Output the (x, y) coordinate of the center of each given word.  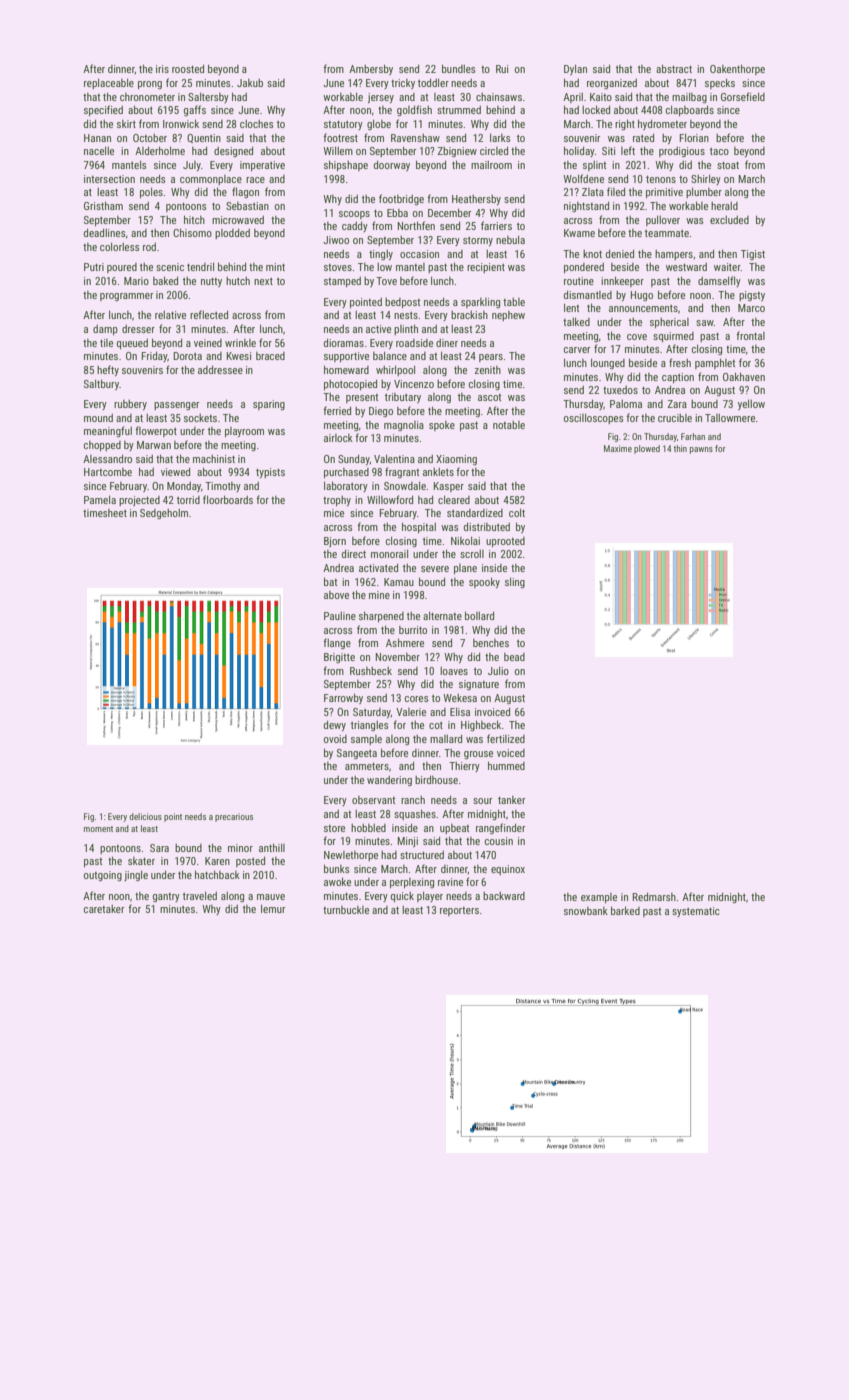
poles (151, 192)
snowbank (586, 911)
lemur (273, 908)
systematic (696, 912)
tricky (403, 84)
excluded (729, 220)
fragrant (402, 472)
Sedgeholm (164, 514)
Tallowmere (730, 418)
